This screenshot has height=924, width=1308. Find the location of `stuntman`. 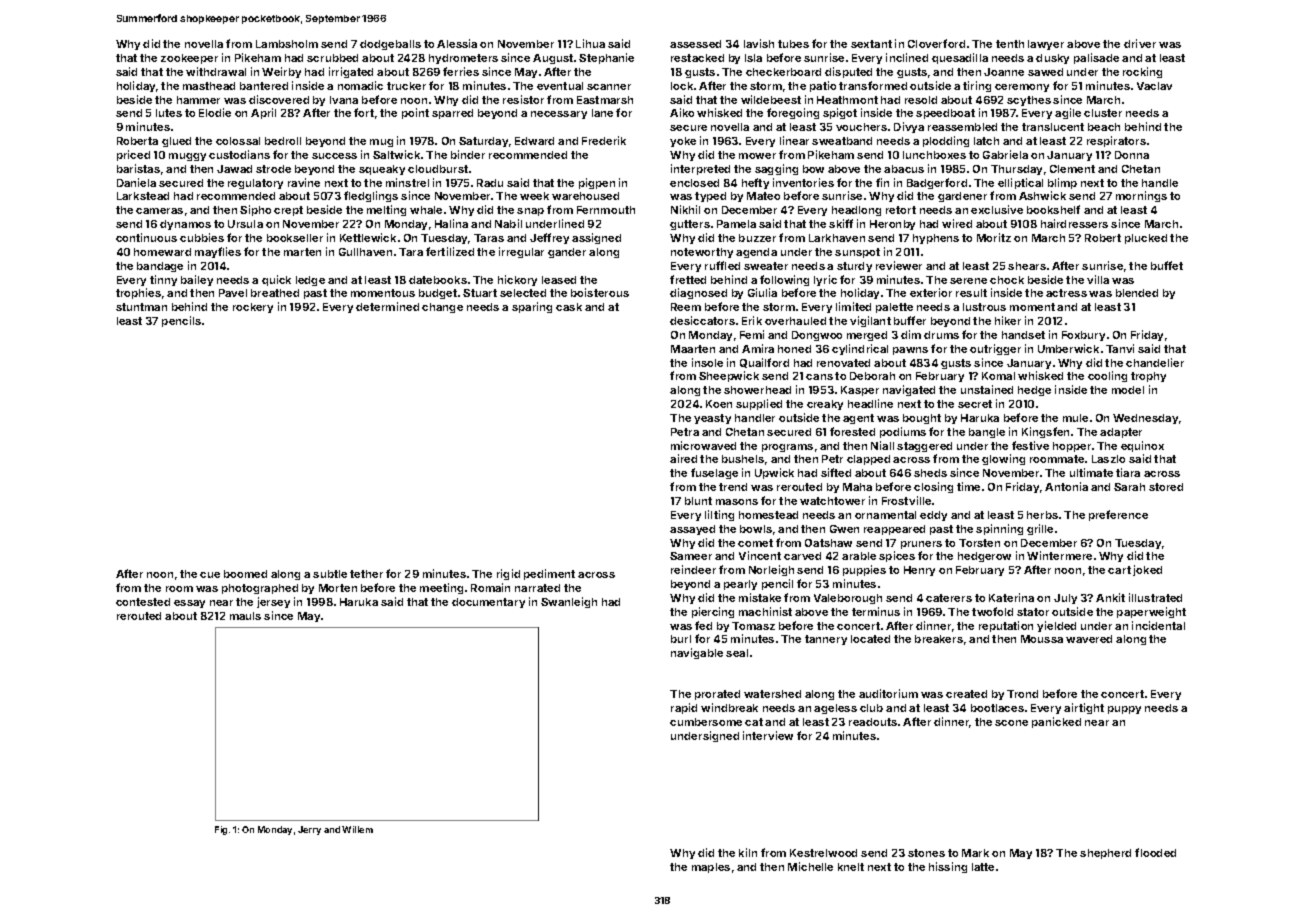

stuntman is located at coordinates (141, 307).
